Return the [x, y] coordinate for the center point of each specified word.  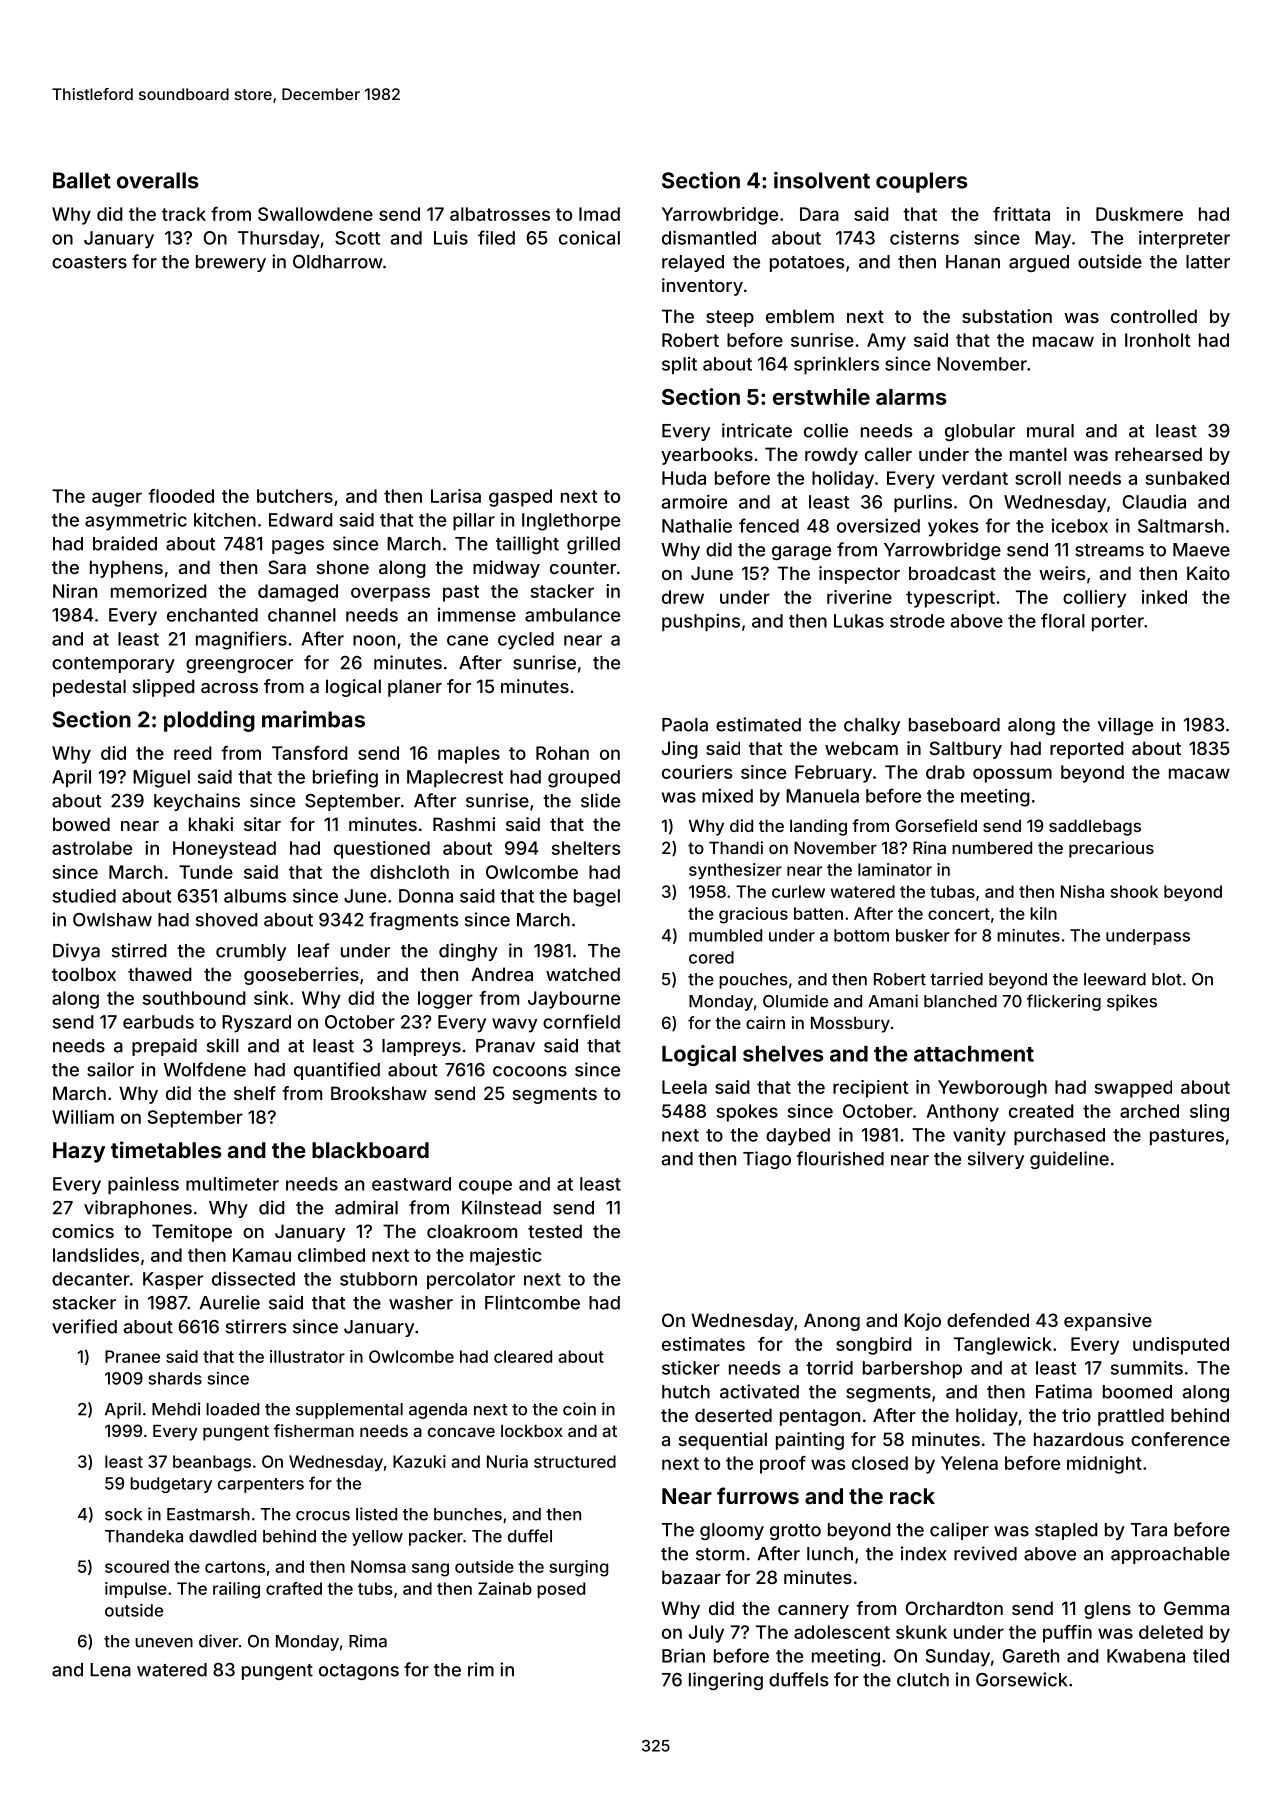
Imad [599, 214]
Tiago [767, 1160]
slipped [164, 688]
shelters [586, 848]
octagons [359, 1672]
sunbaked [1187, 478]
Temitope [192, 1233]
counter [583, 567]
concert [959, 914]
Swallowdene [315, 214]
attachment [974, 1054]
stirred [139, 950]
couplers [922, 182]
